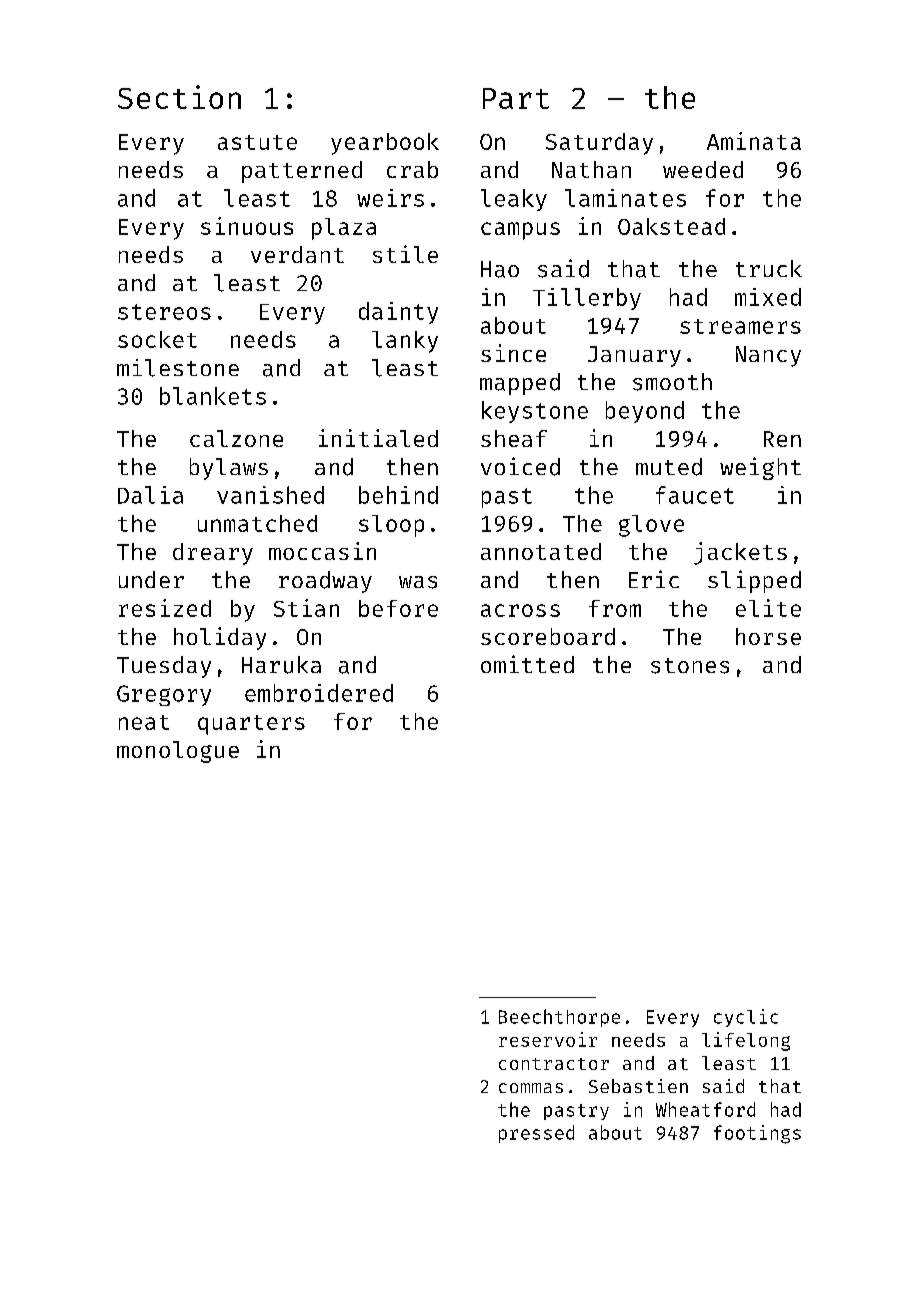 The image size is (919, 1304). What do you see at coordinates (179, 97) in the screenshot?
I see `Section` at bounding box center [179, 97].
